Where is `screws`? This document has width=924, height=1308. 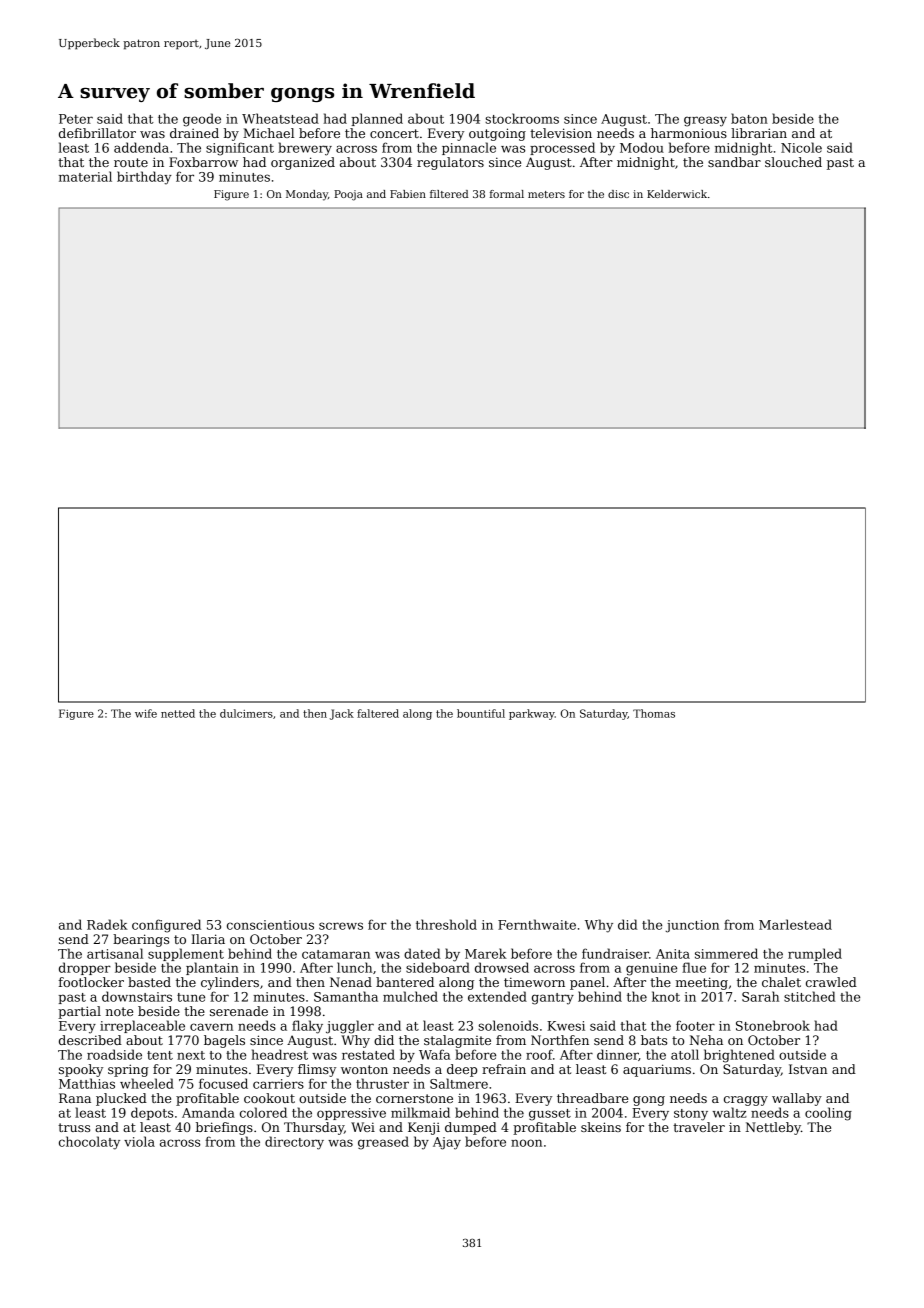 screws is located at coordinates (341, 926).
